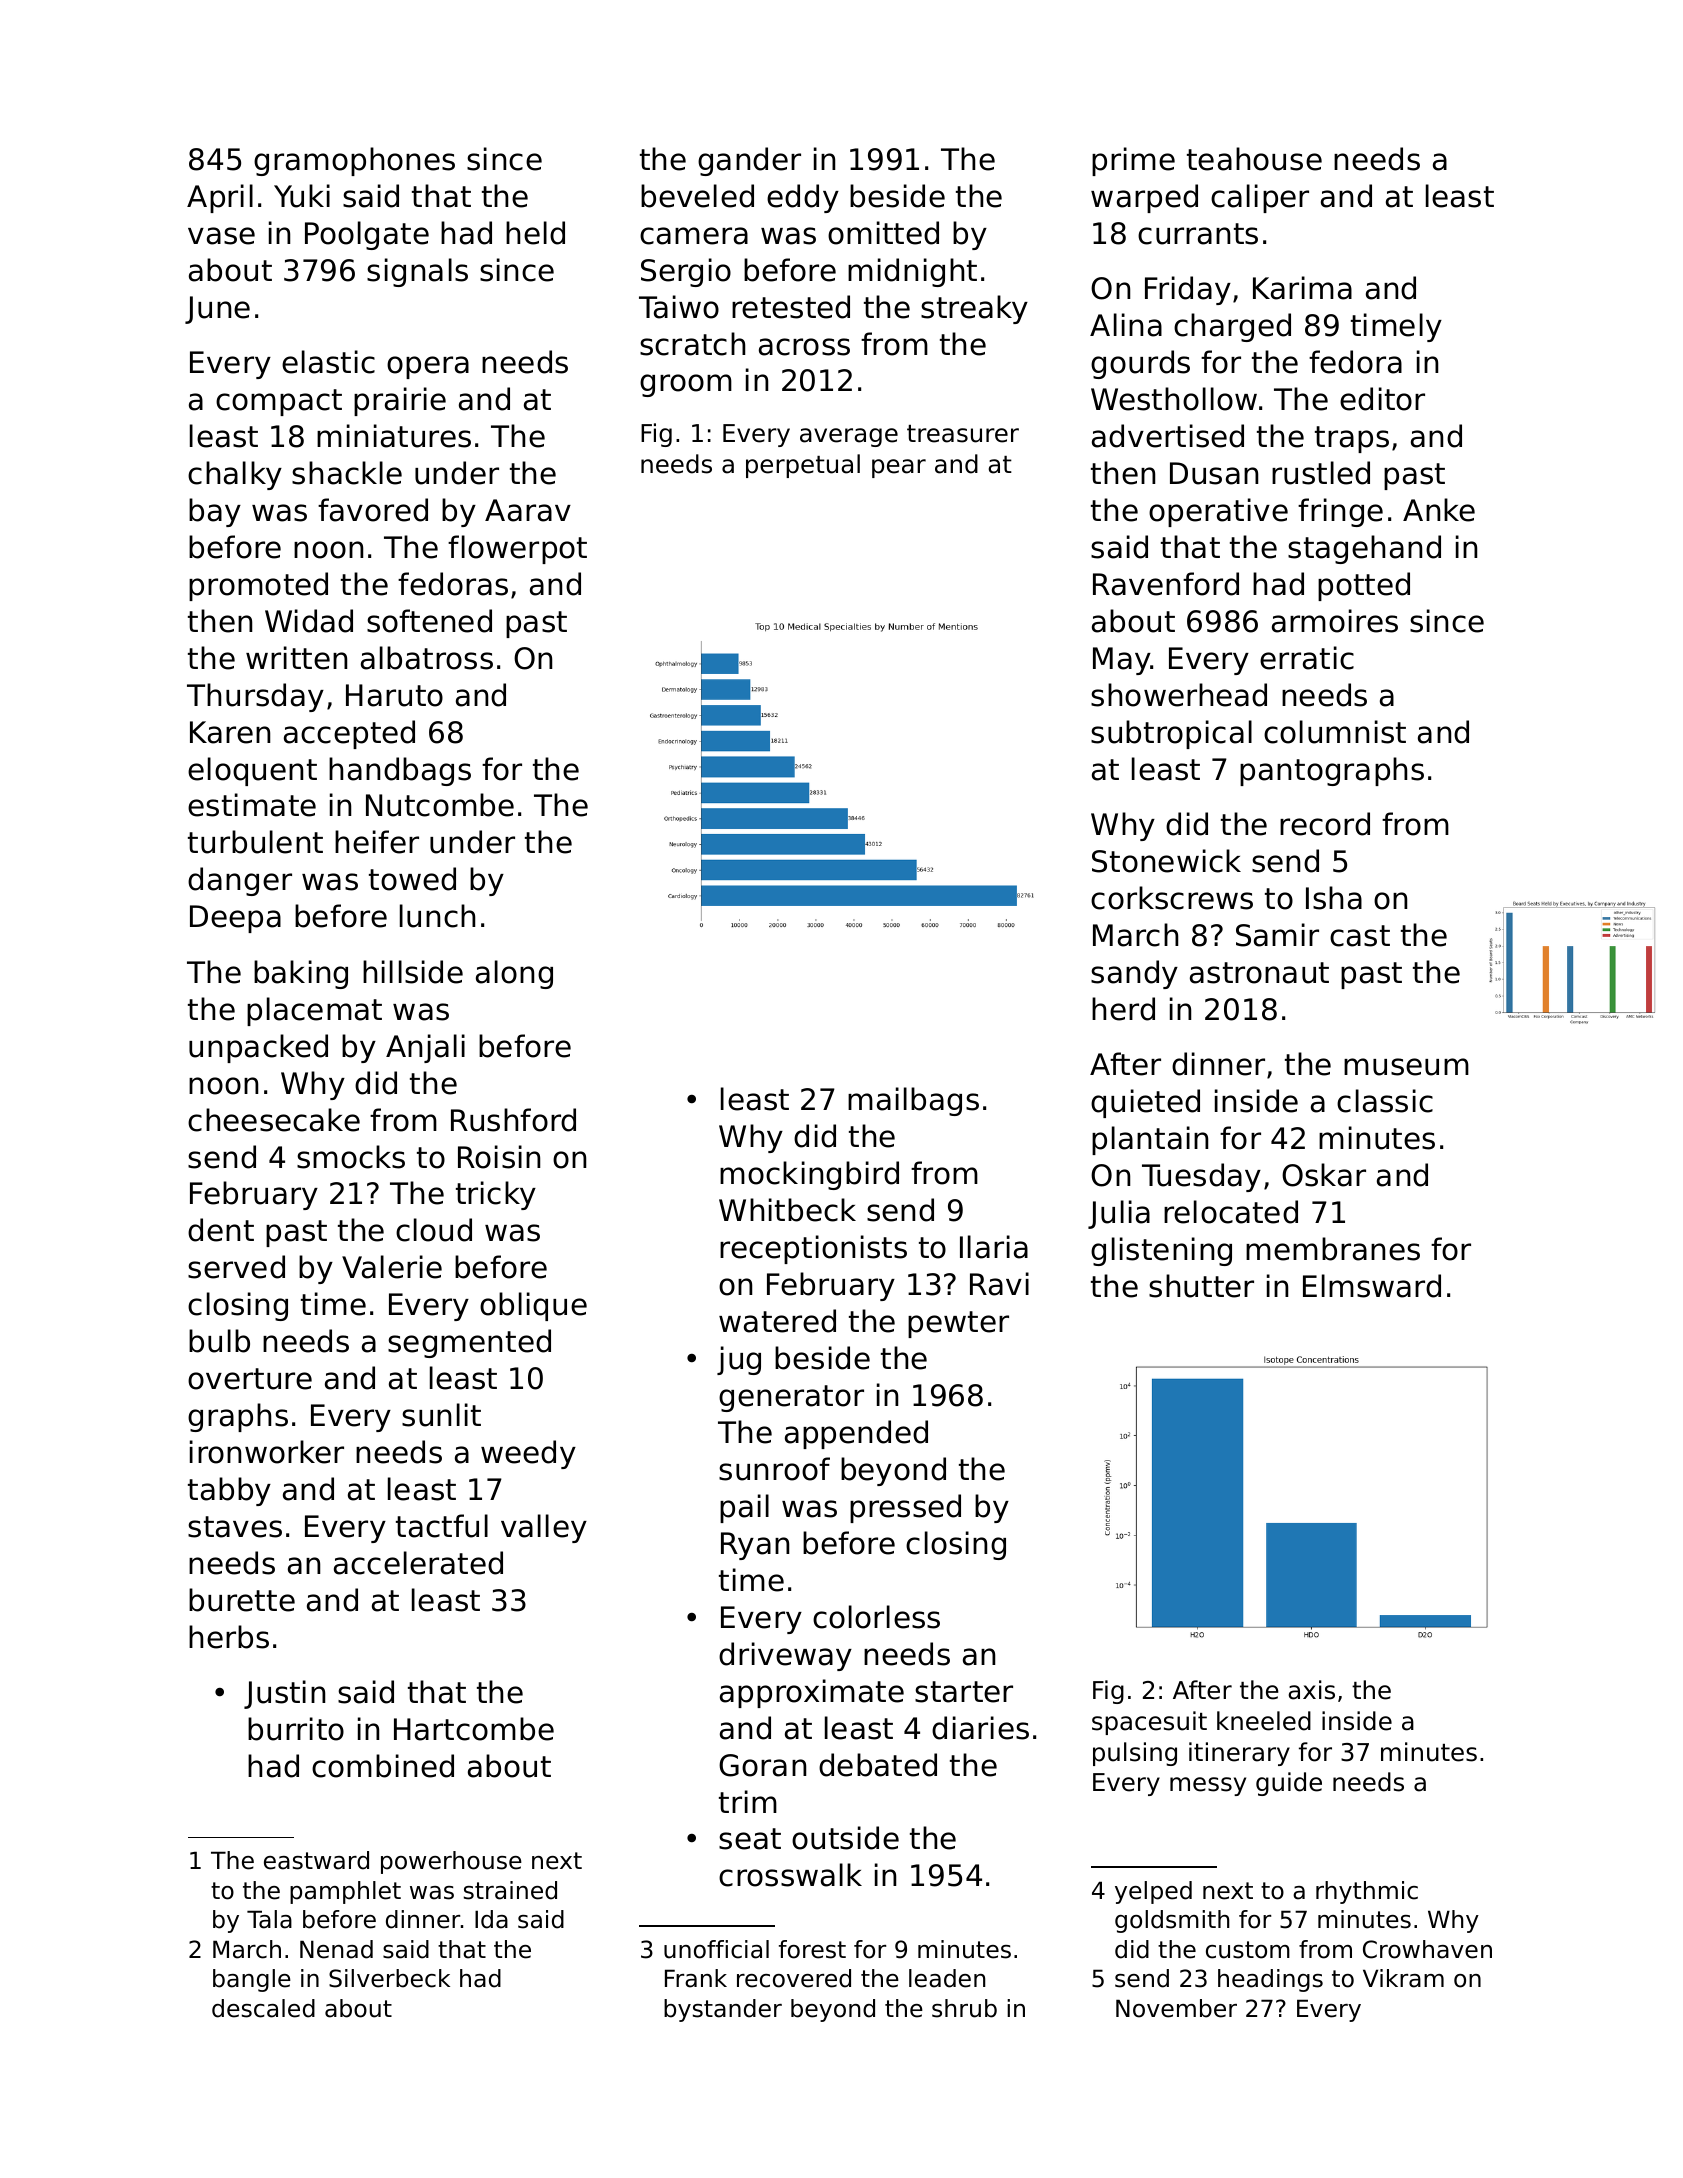 The image size is (1683, 2178). Describe the element at coordinates (354, 161) in the screenshot. I see `gramophones` at that location.
